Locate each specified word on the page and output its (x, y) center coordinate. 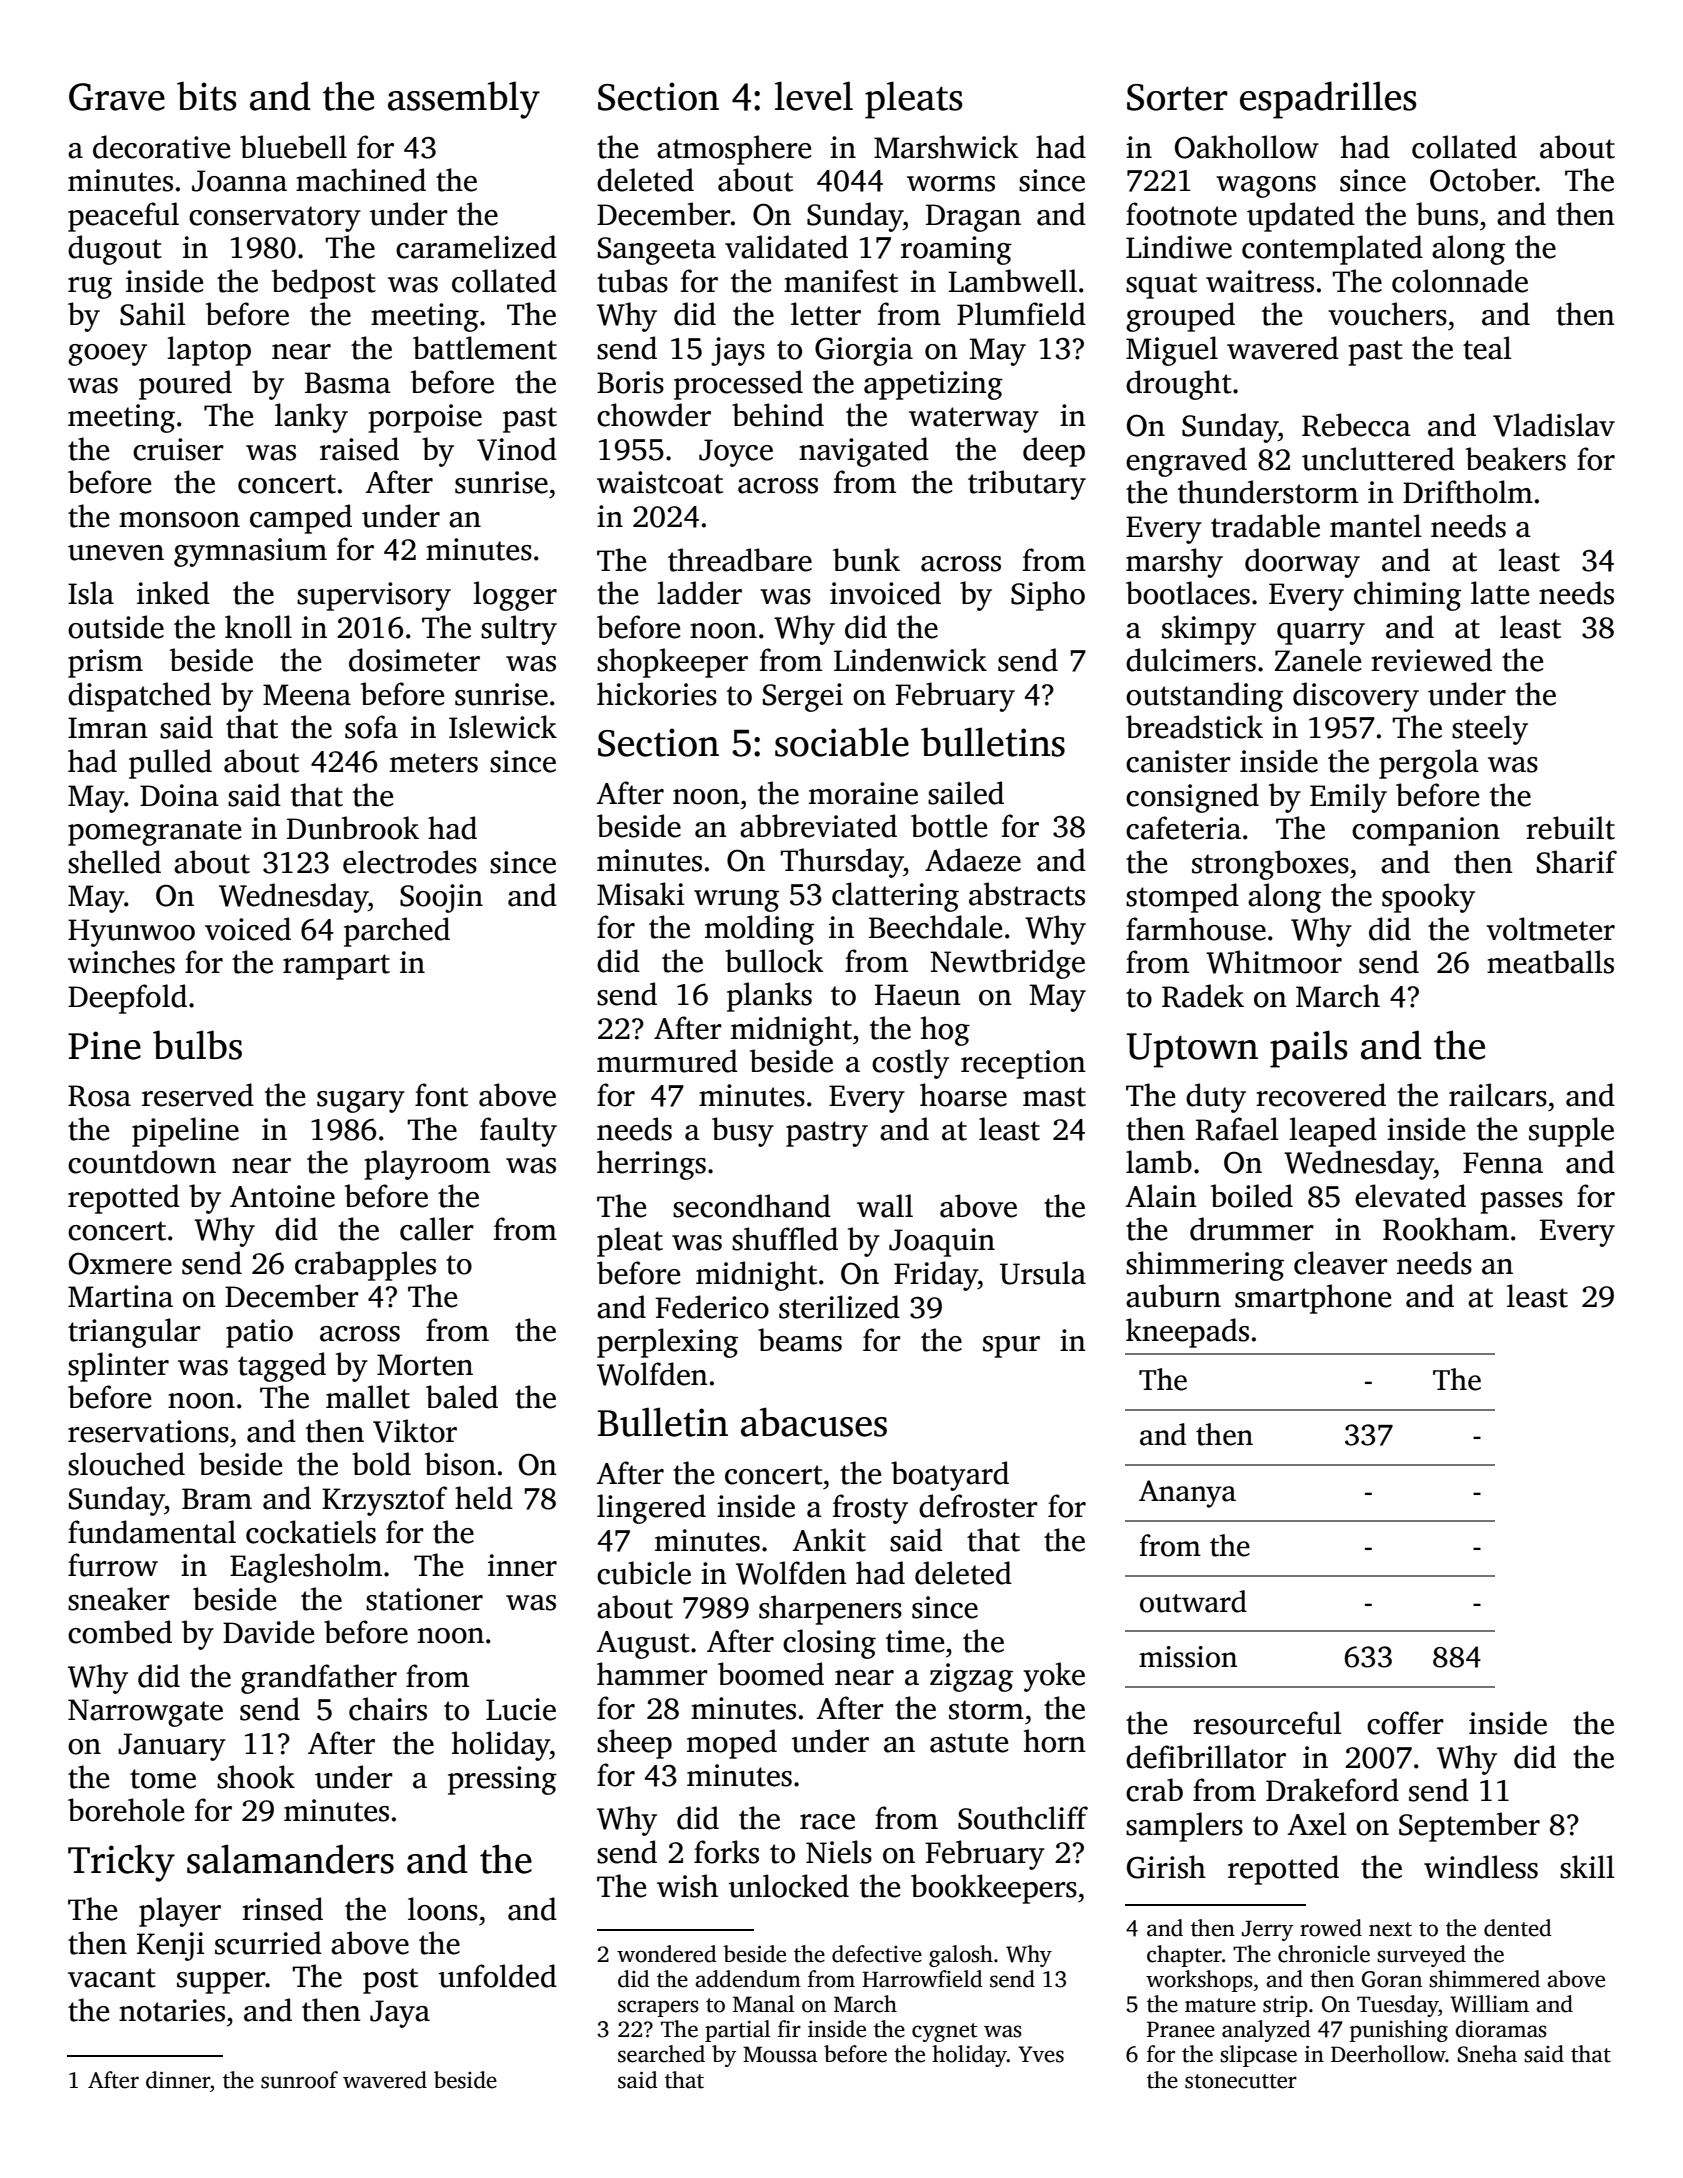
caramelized (476, 247)
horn (1055, 1741)
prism (105, 663)
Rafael (1237, 1129)
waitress (1260, 281)
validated (786, 247)
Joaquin (942, 1242)
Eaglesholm (306, 1568)
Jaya (400, 2014)
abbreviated (818, 826)
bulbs (197, 1045)
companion (1426, 831)
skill (1587, 1867)
